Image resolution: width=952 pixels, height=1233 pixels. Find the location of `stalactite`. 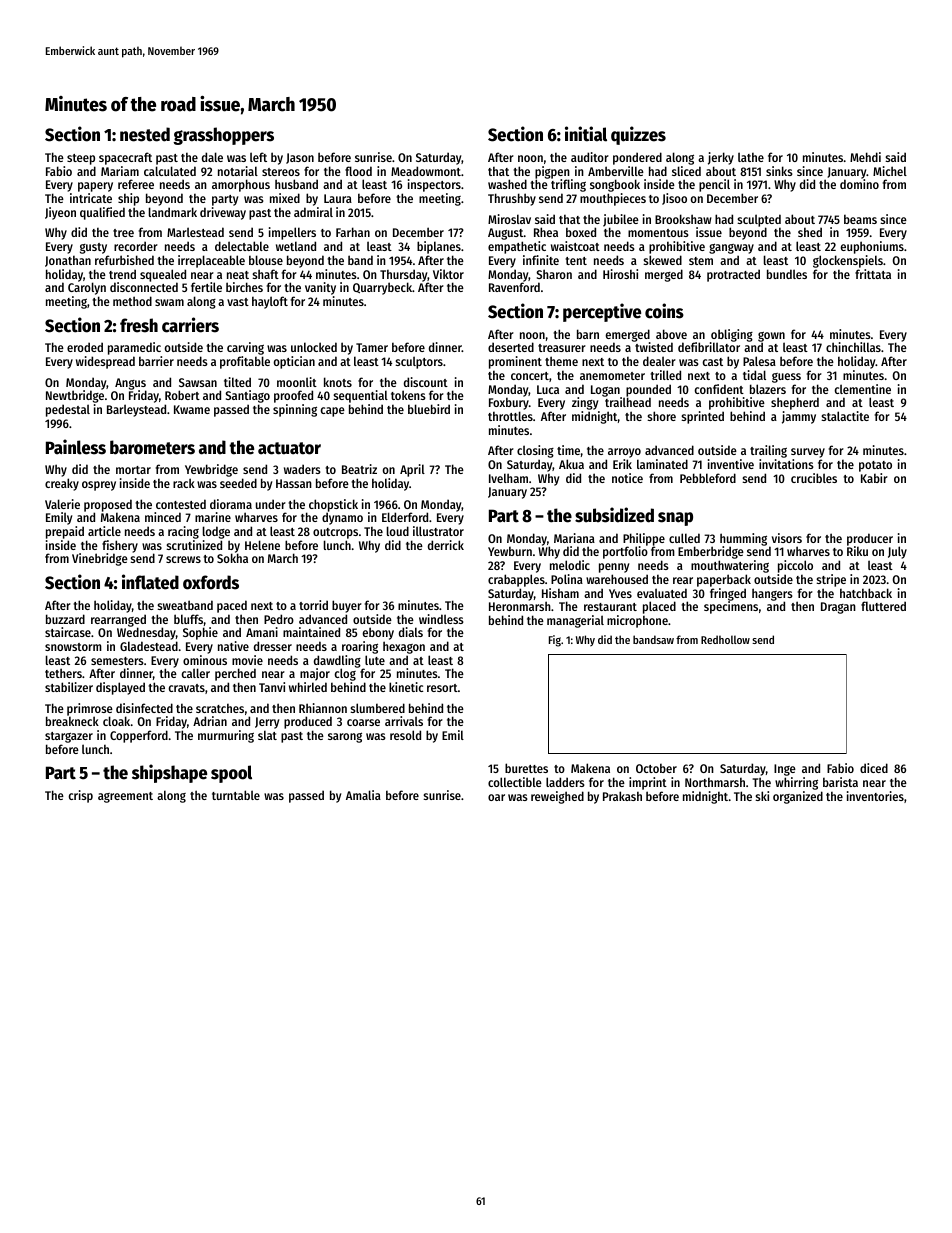

stalactite is located at coordinates (845, 416).
